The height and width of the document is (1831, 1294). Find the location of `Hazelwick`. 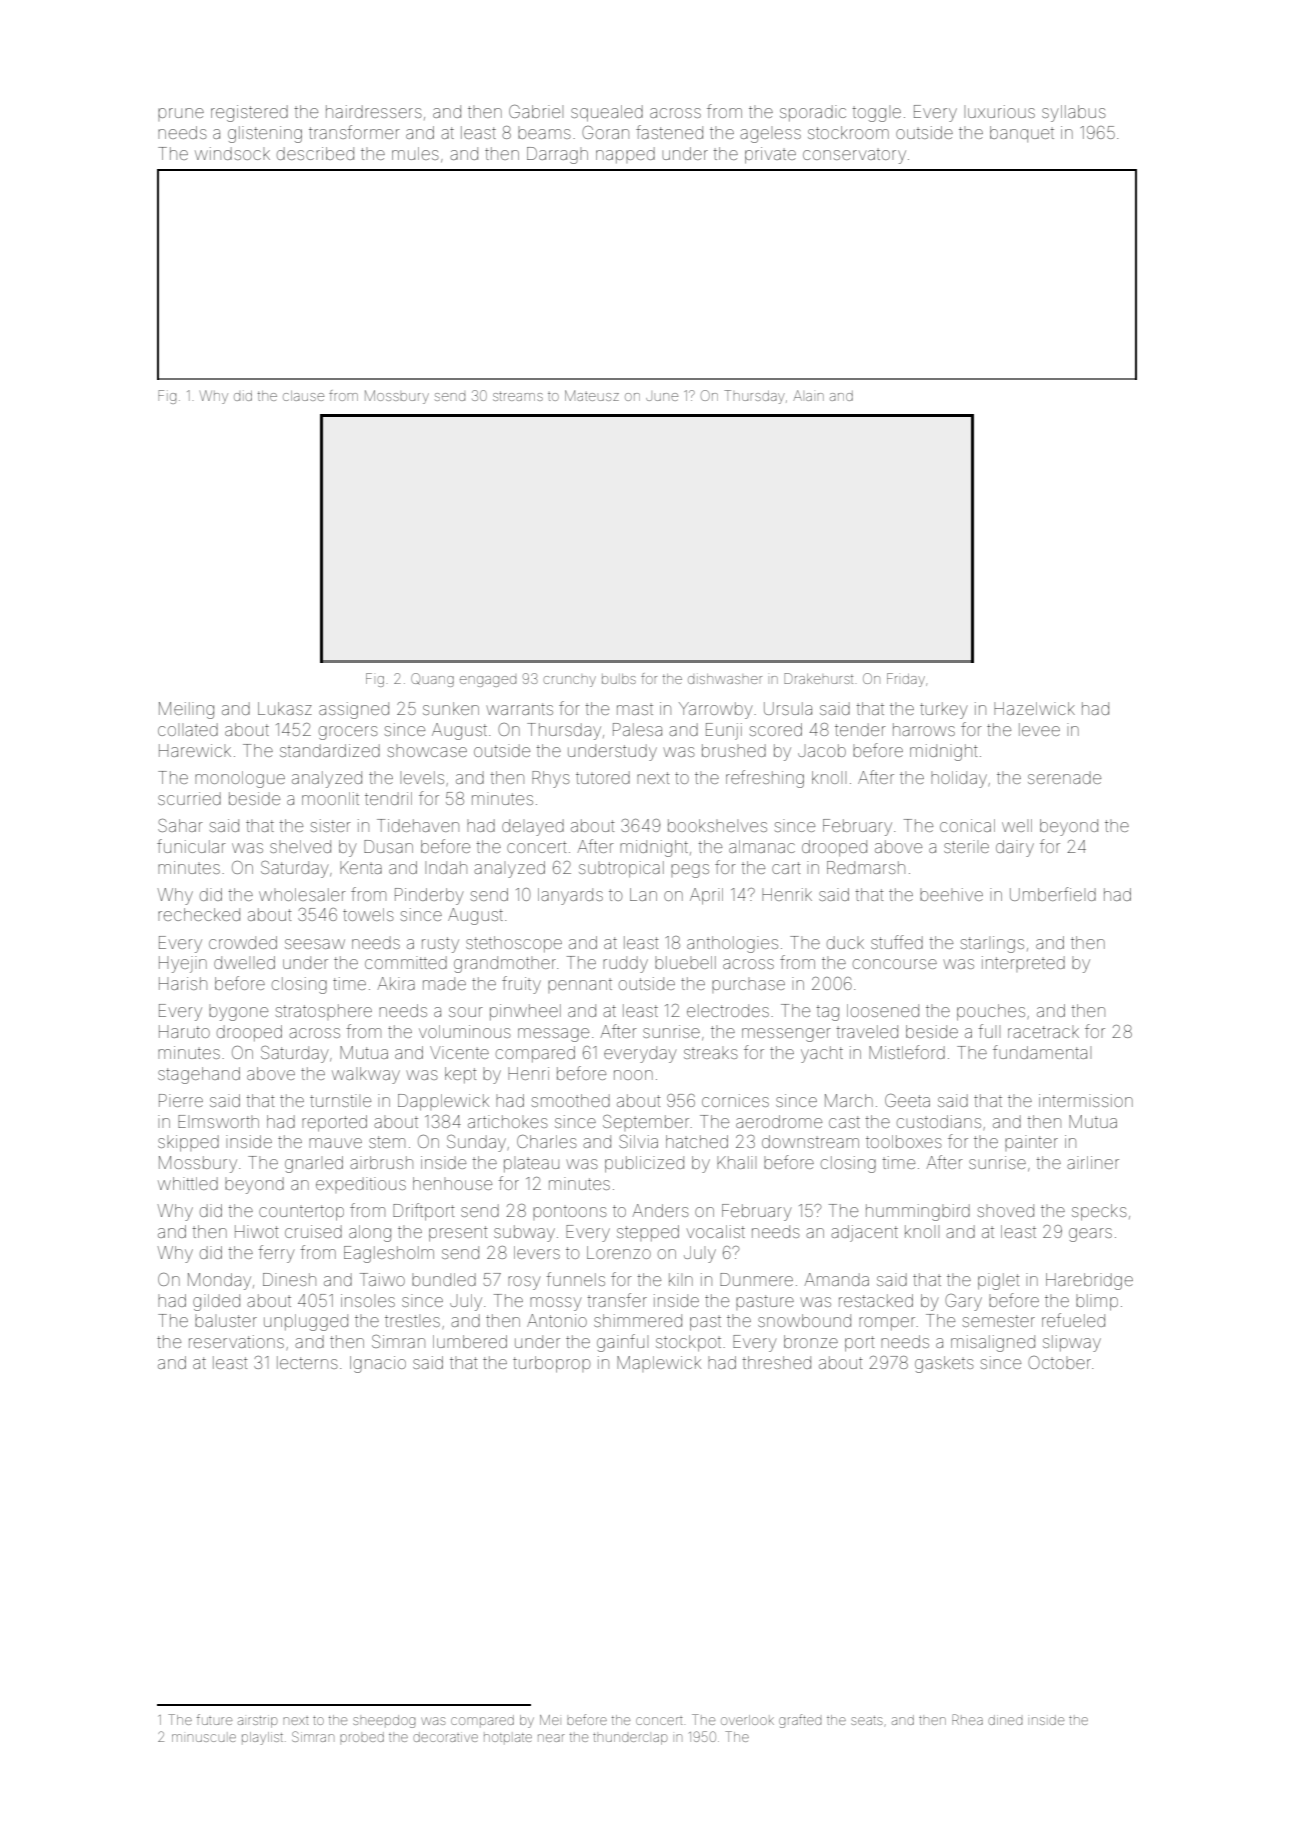

Hazelwick is located at coordinates (1034, 708).
